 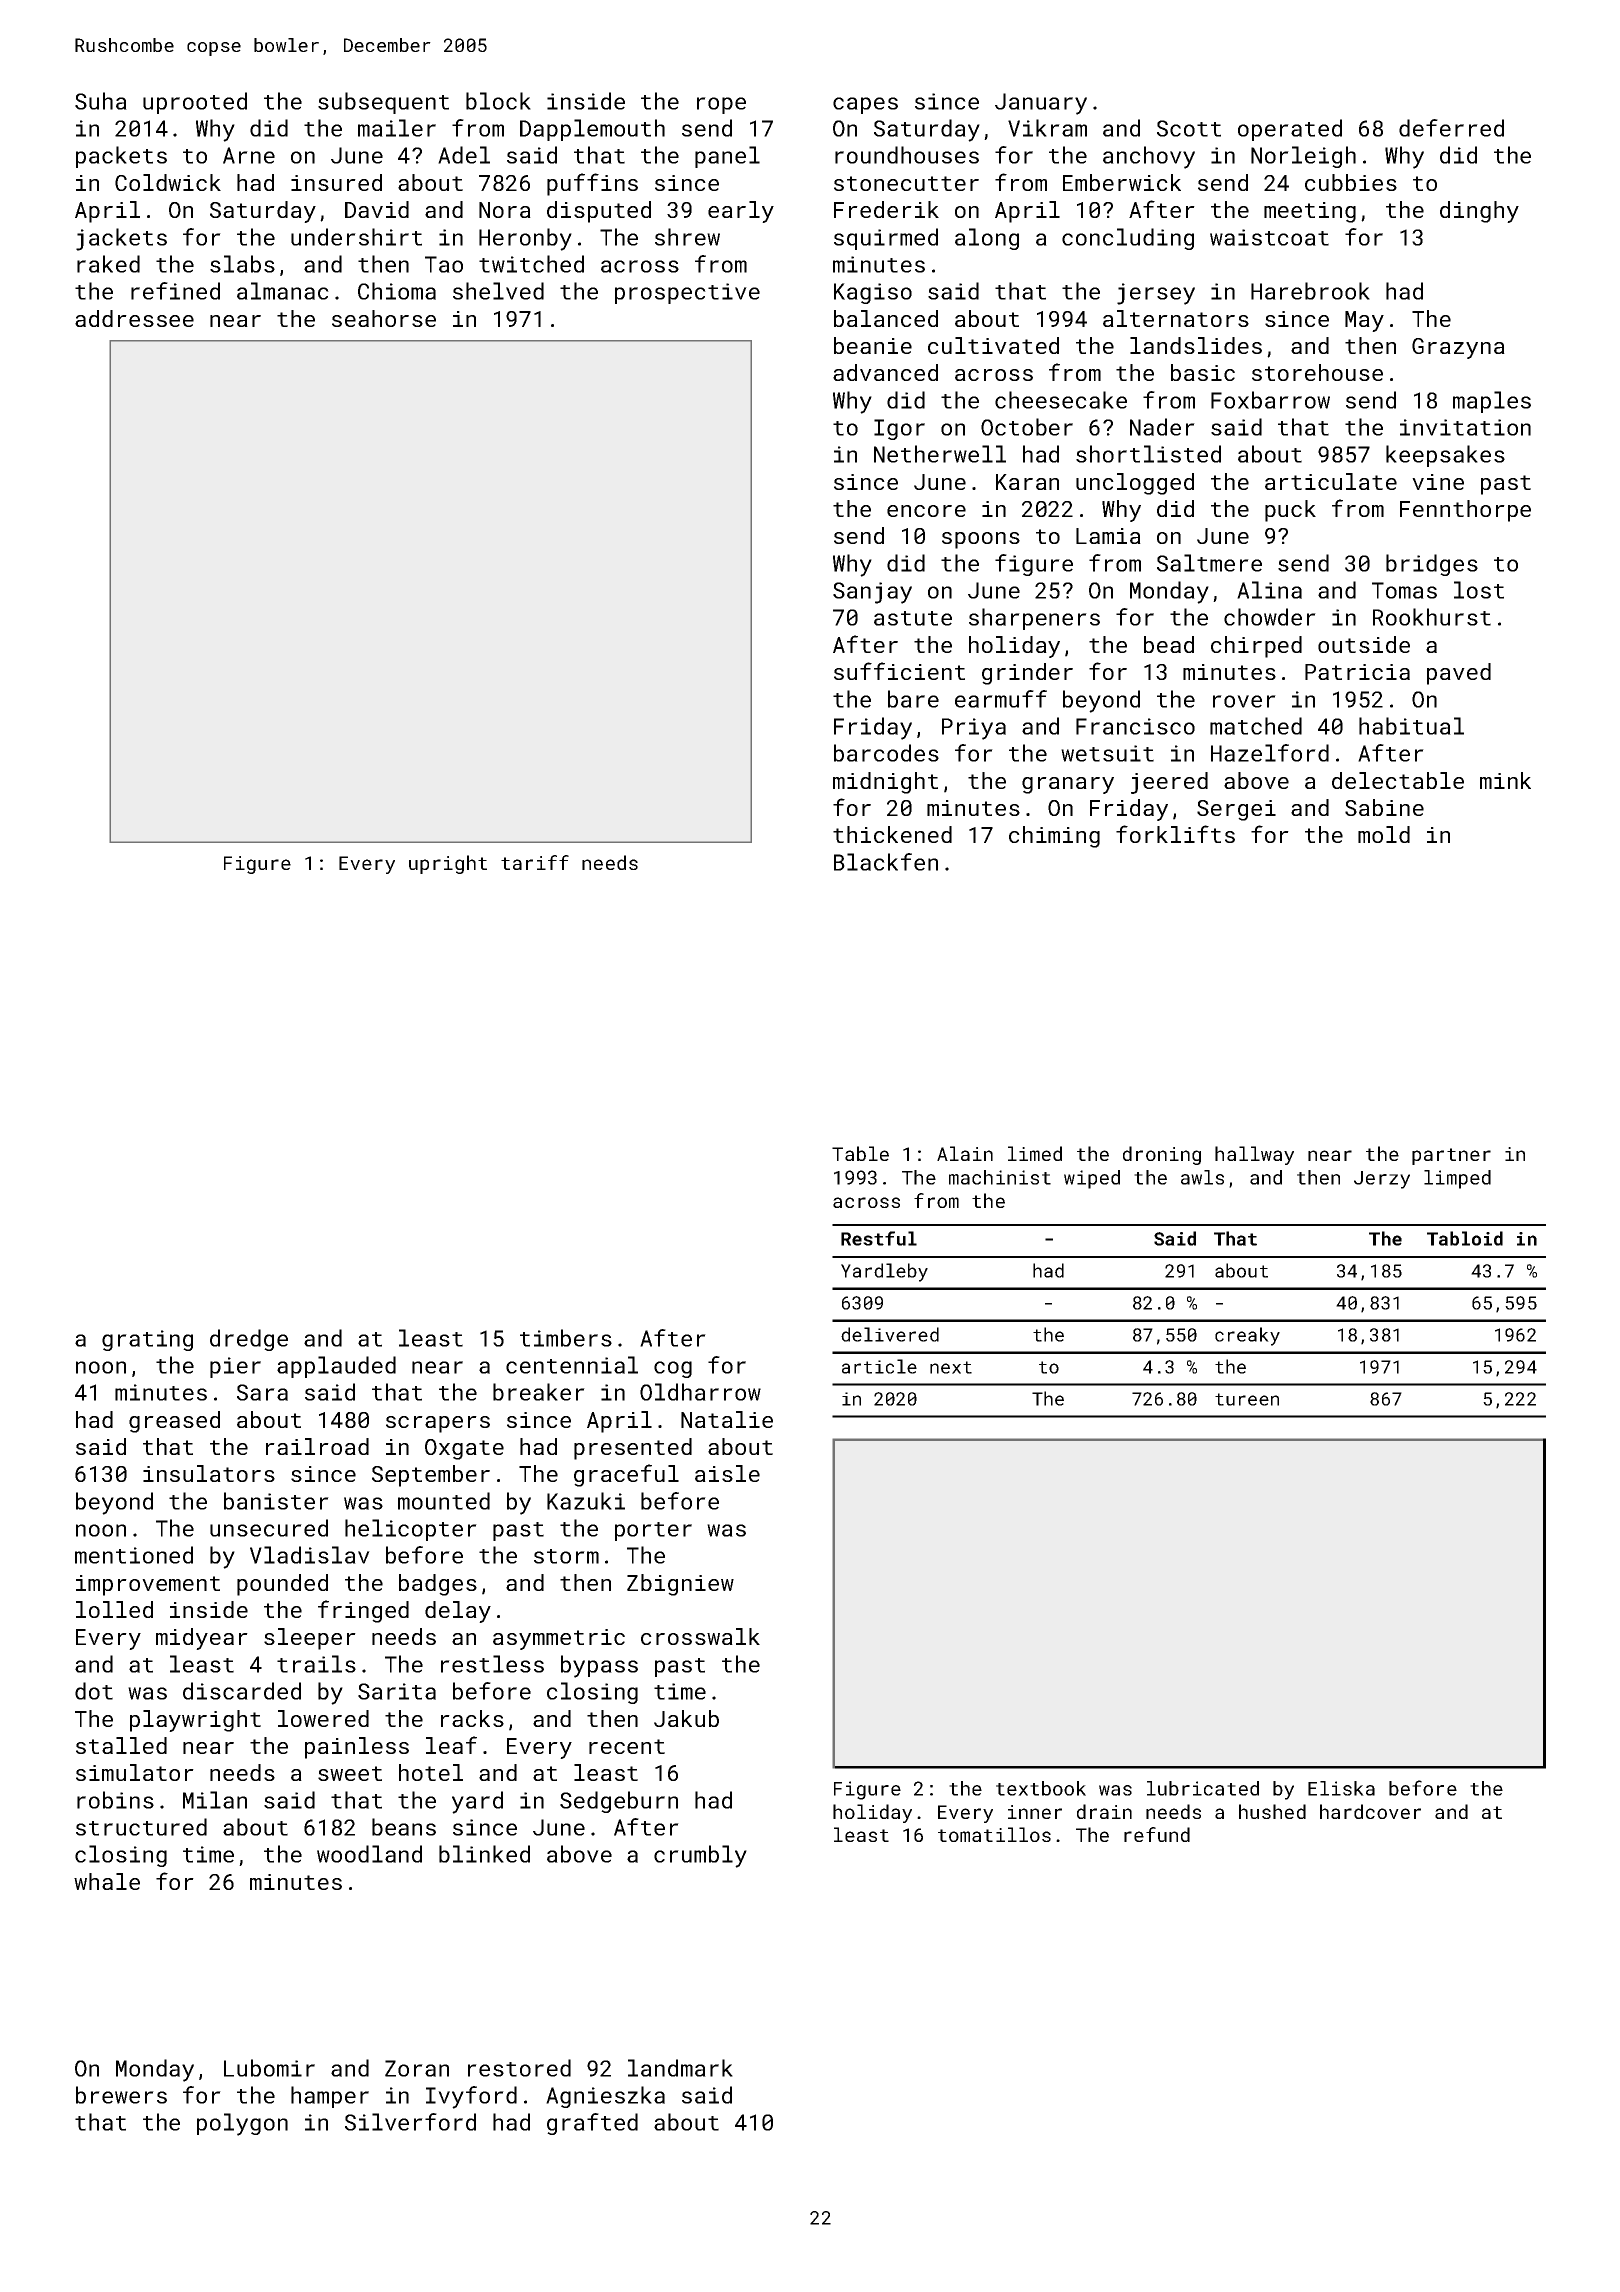 What do you see at coordinates (448, 864) in the screenshot?
I see `upright` at bounding box center [448, 864].
